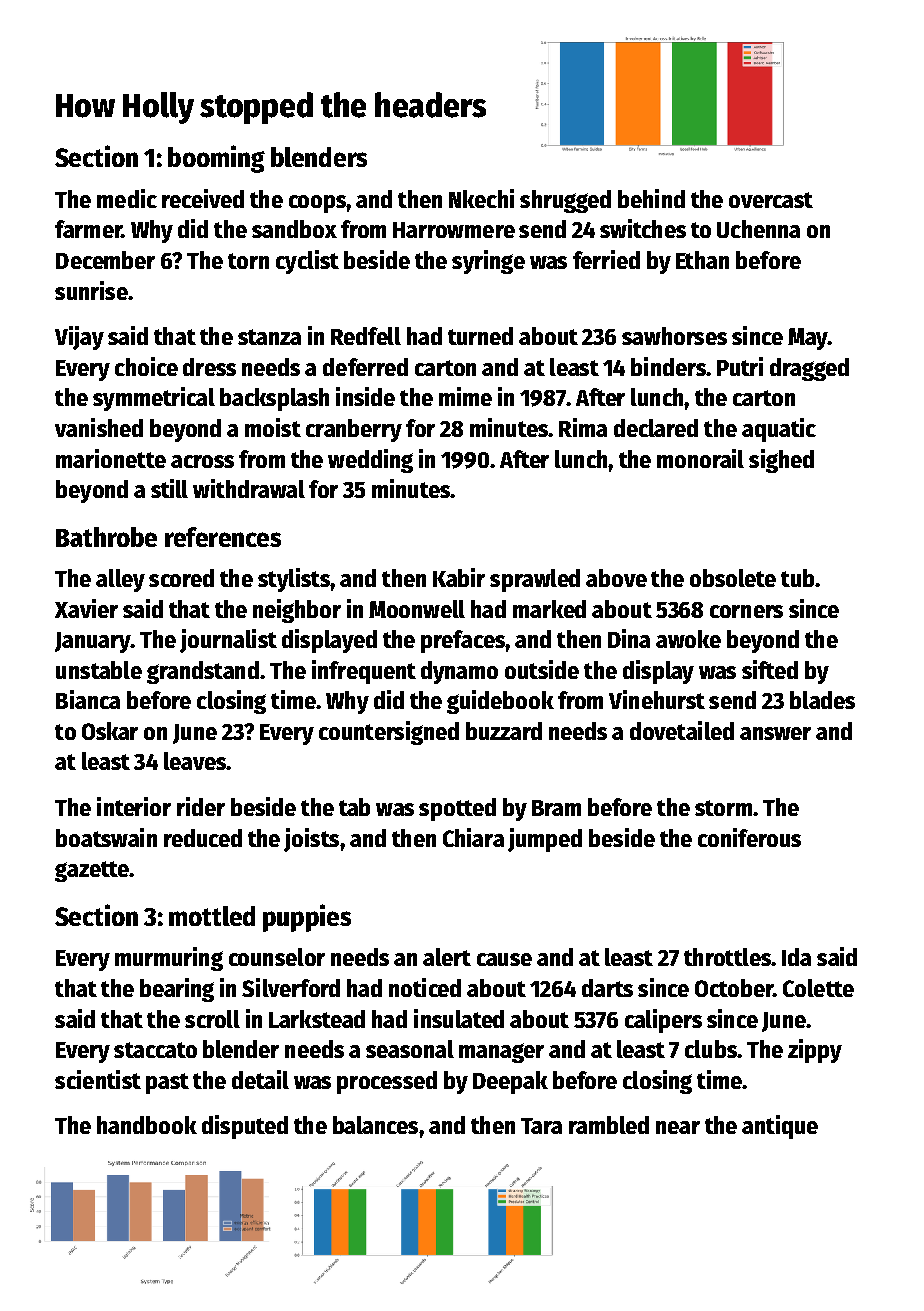 This screenshot has height=1311, width=924. I want to click on mime, so click(465, 396).
